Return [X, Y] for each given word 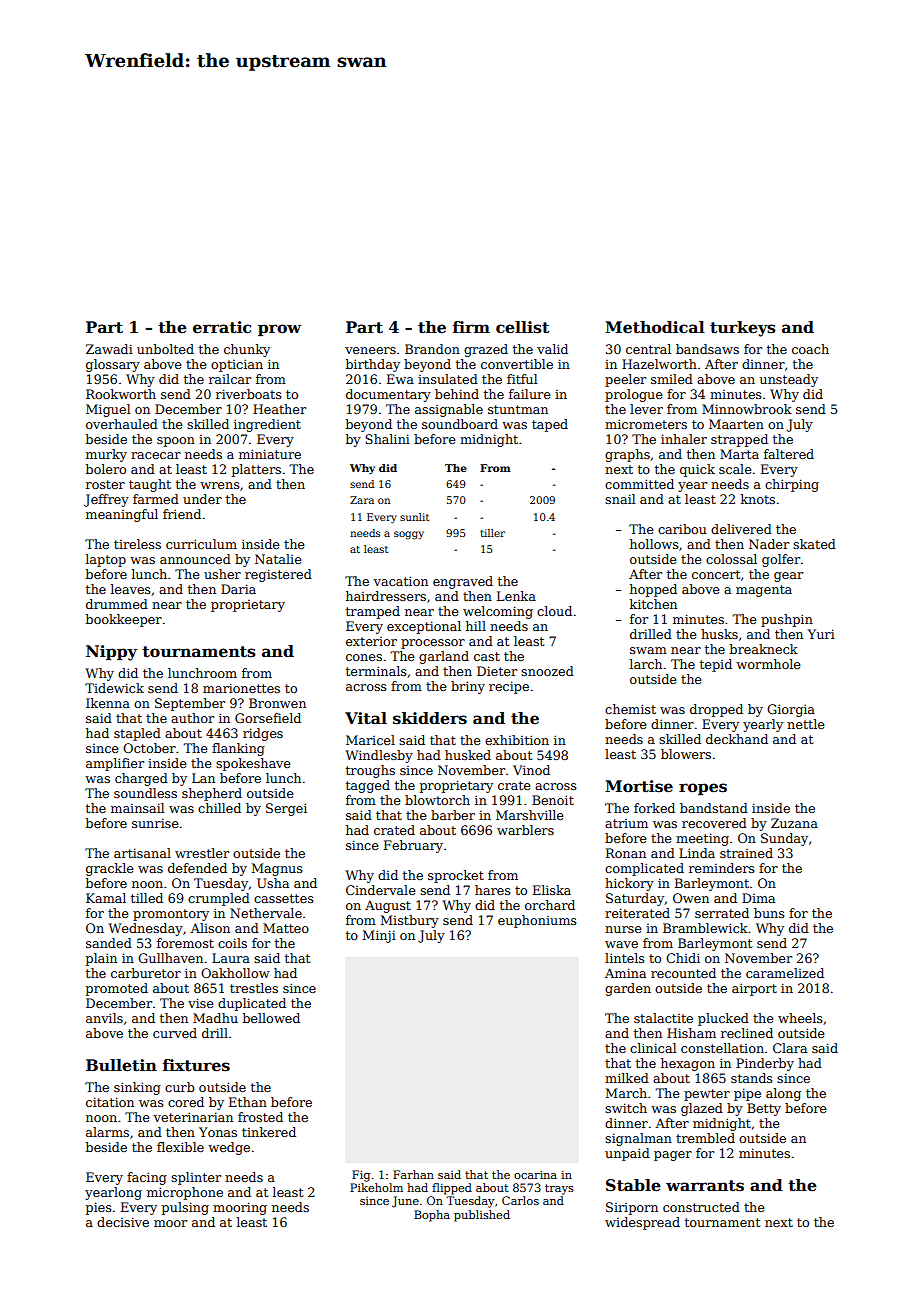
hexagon [688, 1064]
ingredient [267, 425]
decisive [123, 1222]
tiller [492, 533]
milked [627, 1078]
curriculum [201, 544]
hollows [654, 544]
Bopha [432, 1216]
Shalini [387, 439]
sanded [109, 943]
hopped [653, 590]
